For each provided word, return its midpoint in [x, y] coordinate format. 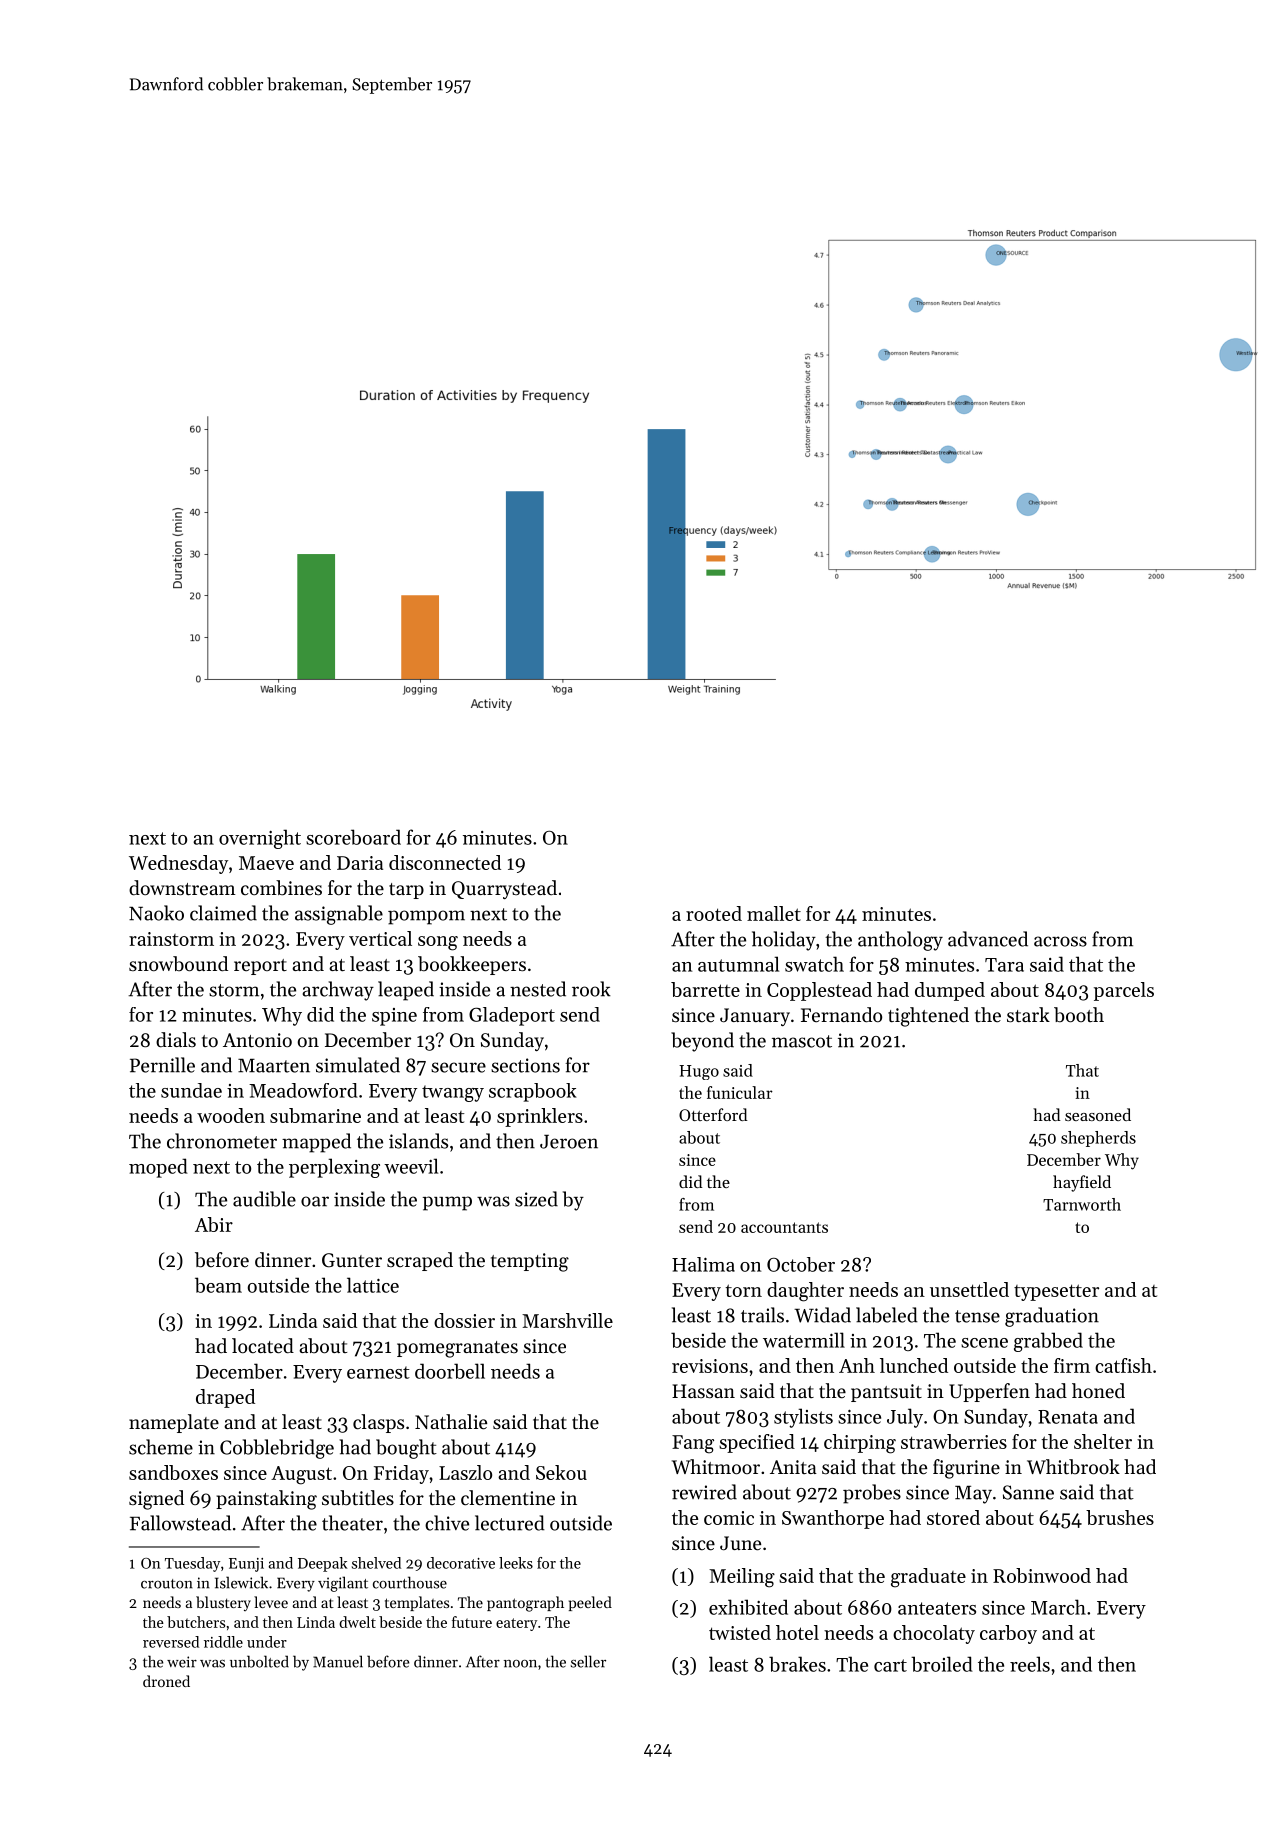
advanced [988, 939]
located [263, 1346]
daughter [805, 1292]
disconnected [445, 862]
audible [264, 1199]
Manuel [338, 1661]
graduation [1052, 1317]
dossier [464, 1320]
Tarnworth [1082, 1204]
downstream [182, 887]
